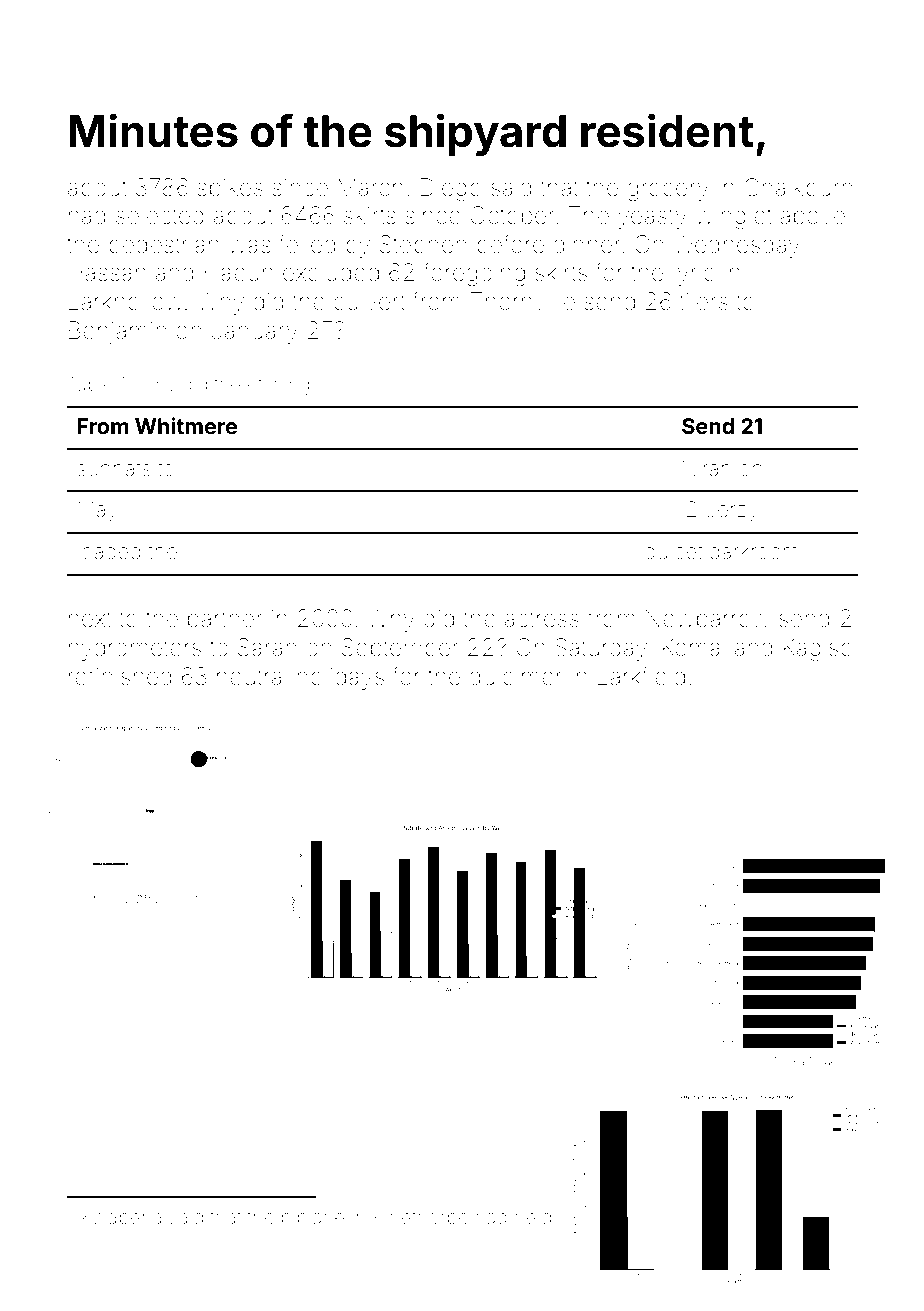 Image resolution: width=924 pixels, height=1311 pixels. What do you see at coordinates (516, 676) in the document?
I see `dulcimer` at bounding box center [516, 676].
